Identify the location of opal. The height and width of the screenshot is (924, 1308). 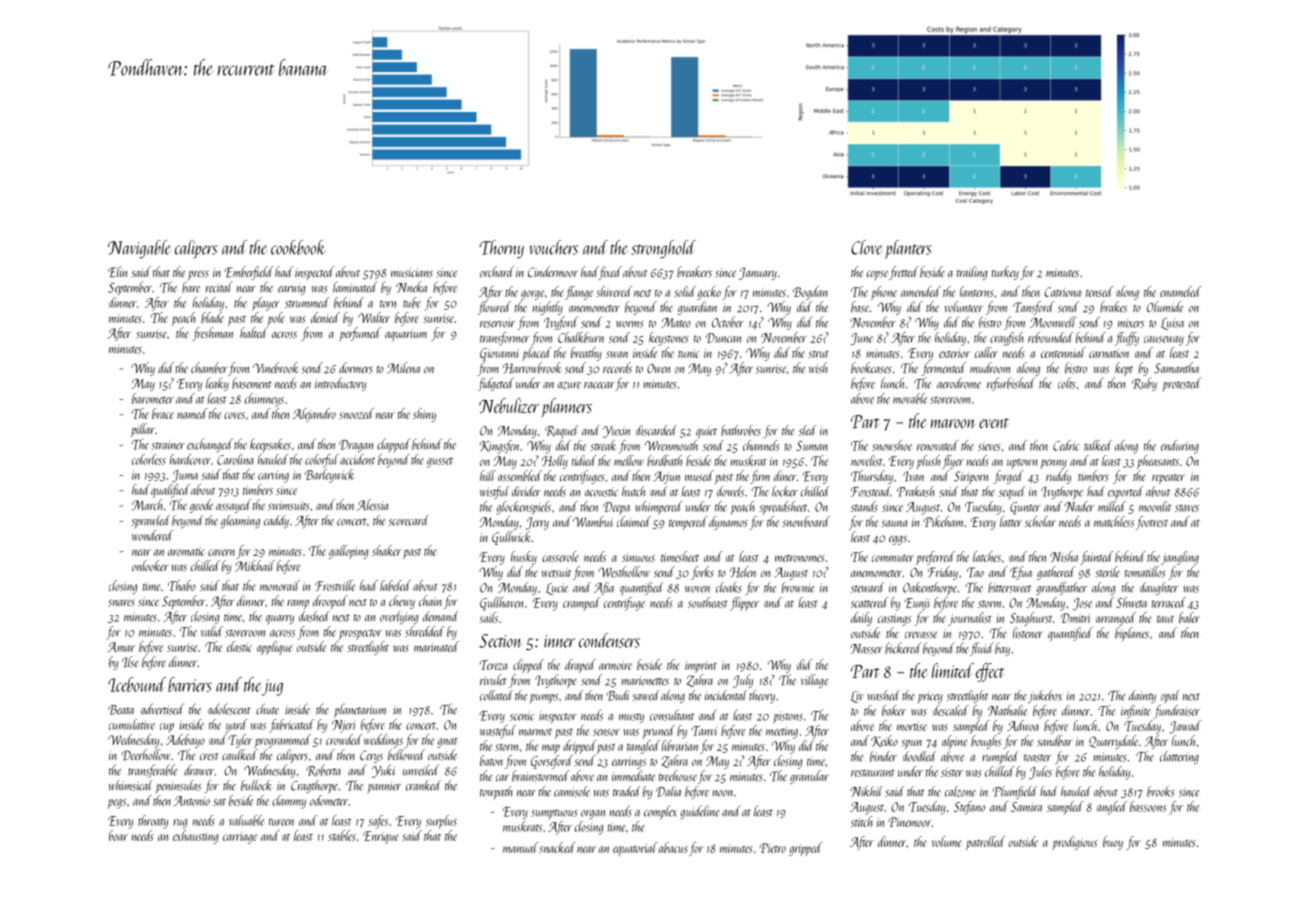
(1170, 697).
